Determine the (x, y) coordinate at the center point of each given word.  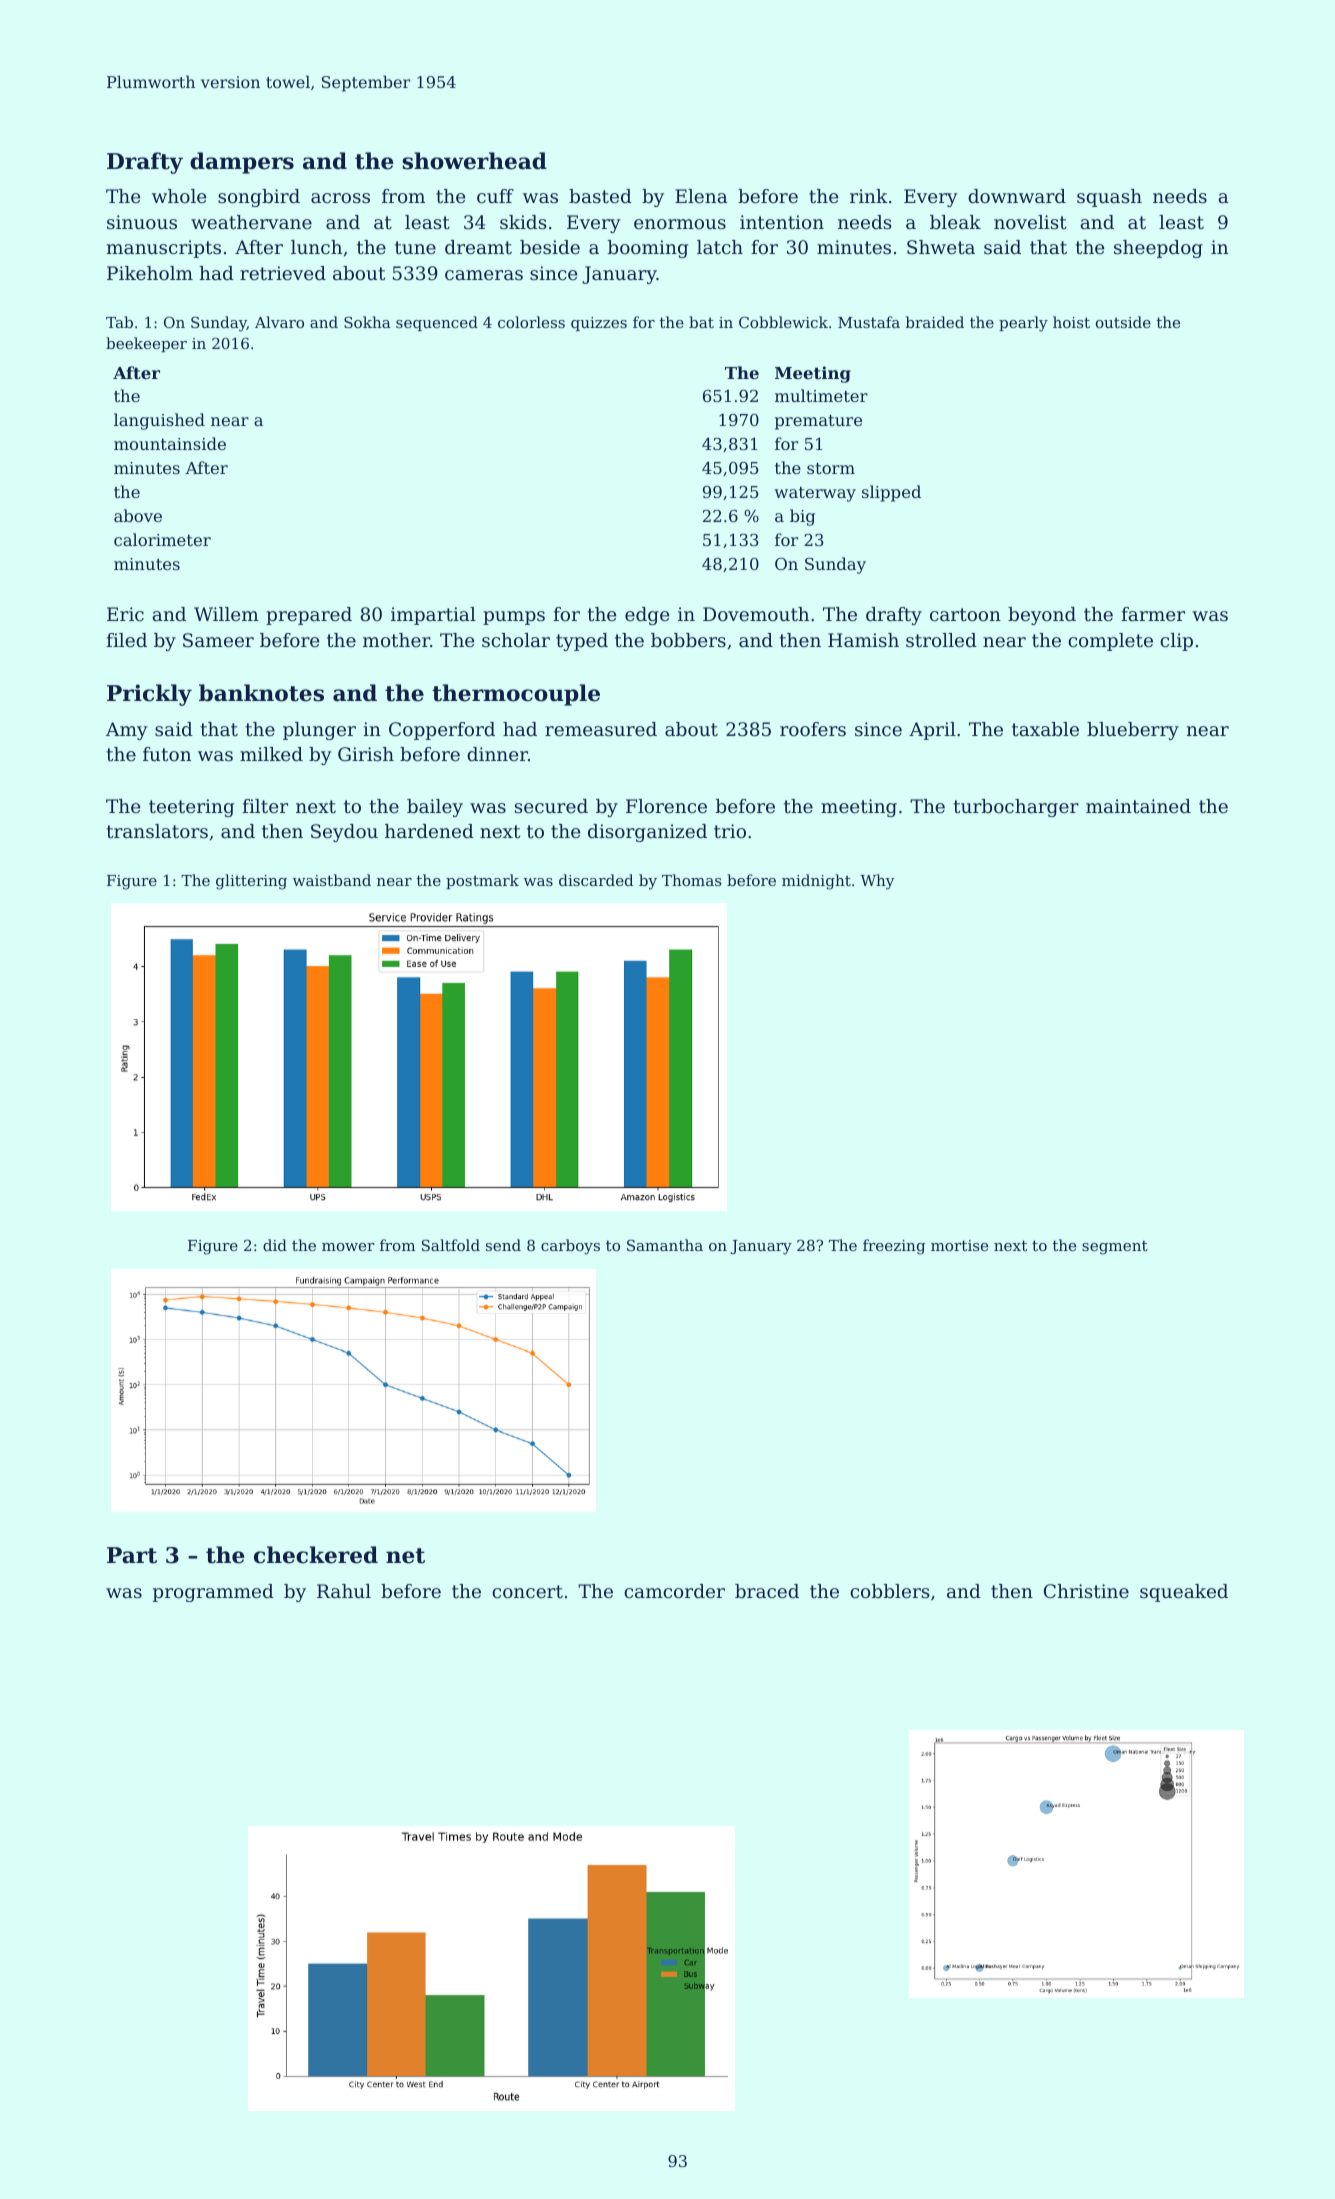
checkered (316, 1555)
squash (1109, 198)
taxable (1045, 729)
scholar (516, 640)
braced (767, 1591)
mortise (959, 1245)
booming (648, 249)
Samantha (665, 1245)
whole (179, 196)
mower (348, 1247)
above (138, 515)
